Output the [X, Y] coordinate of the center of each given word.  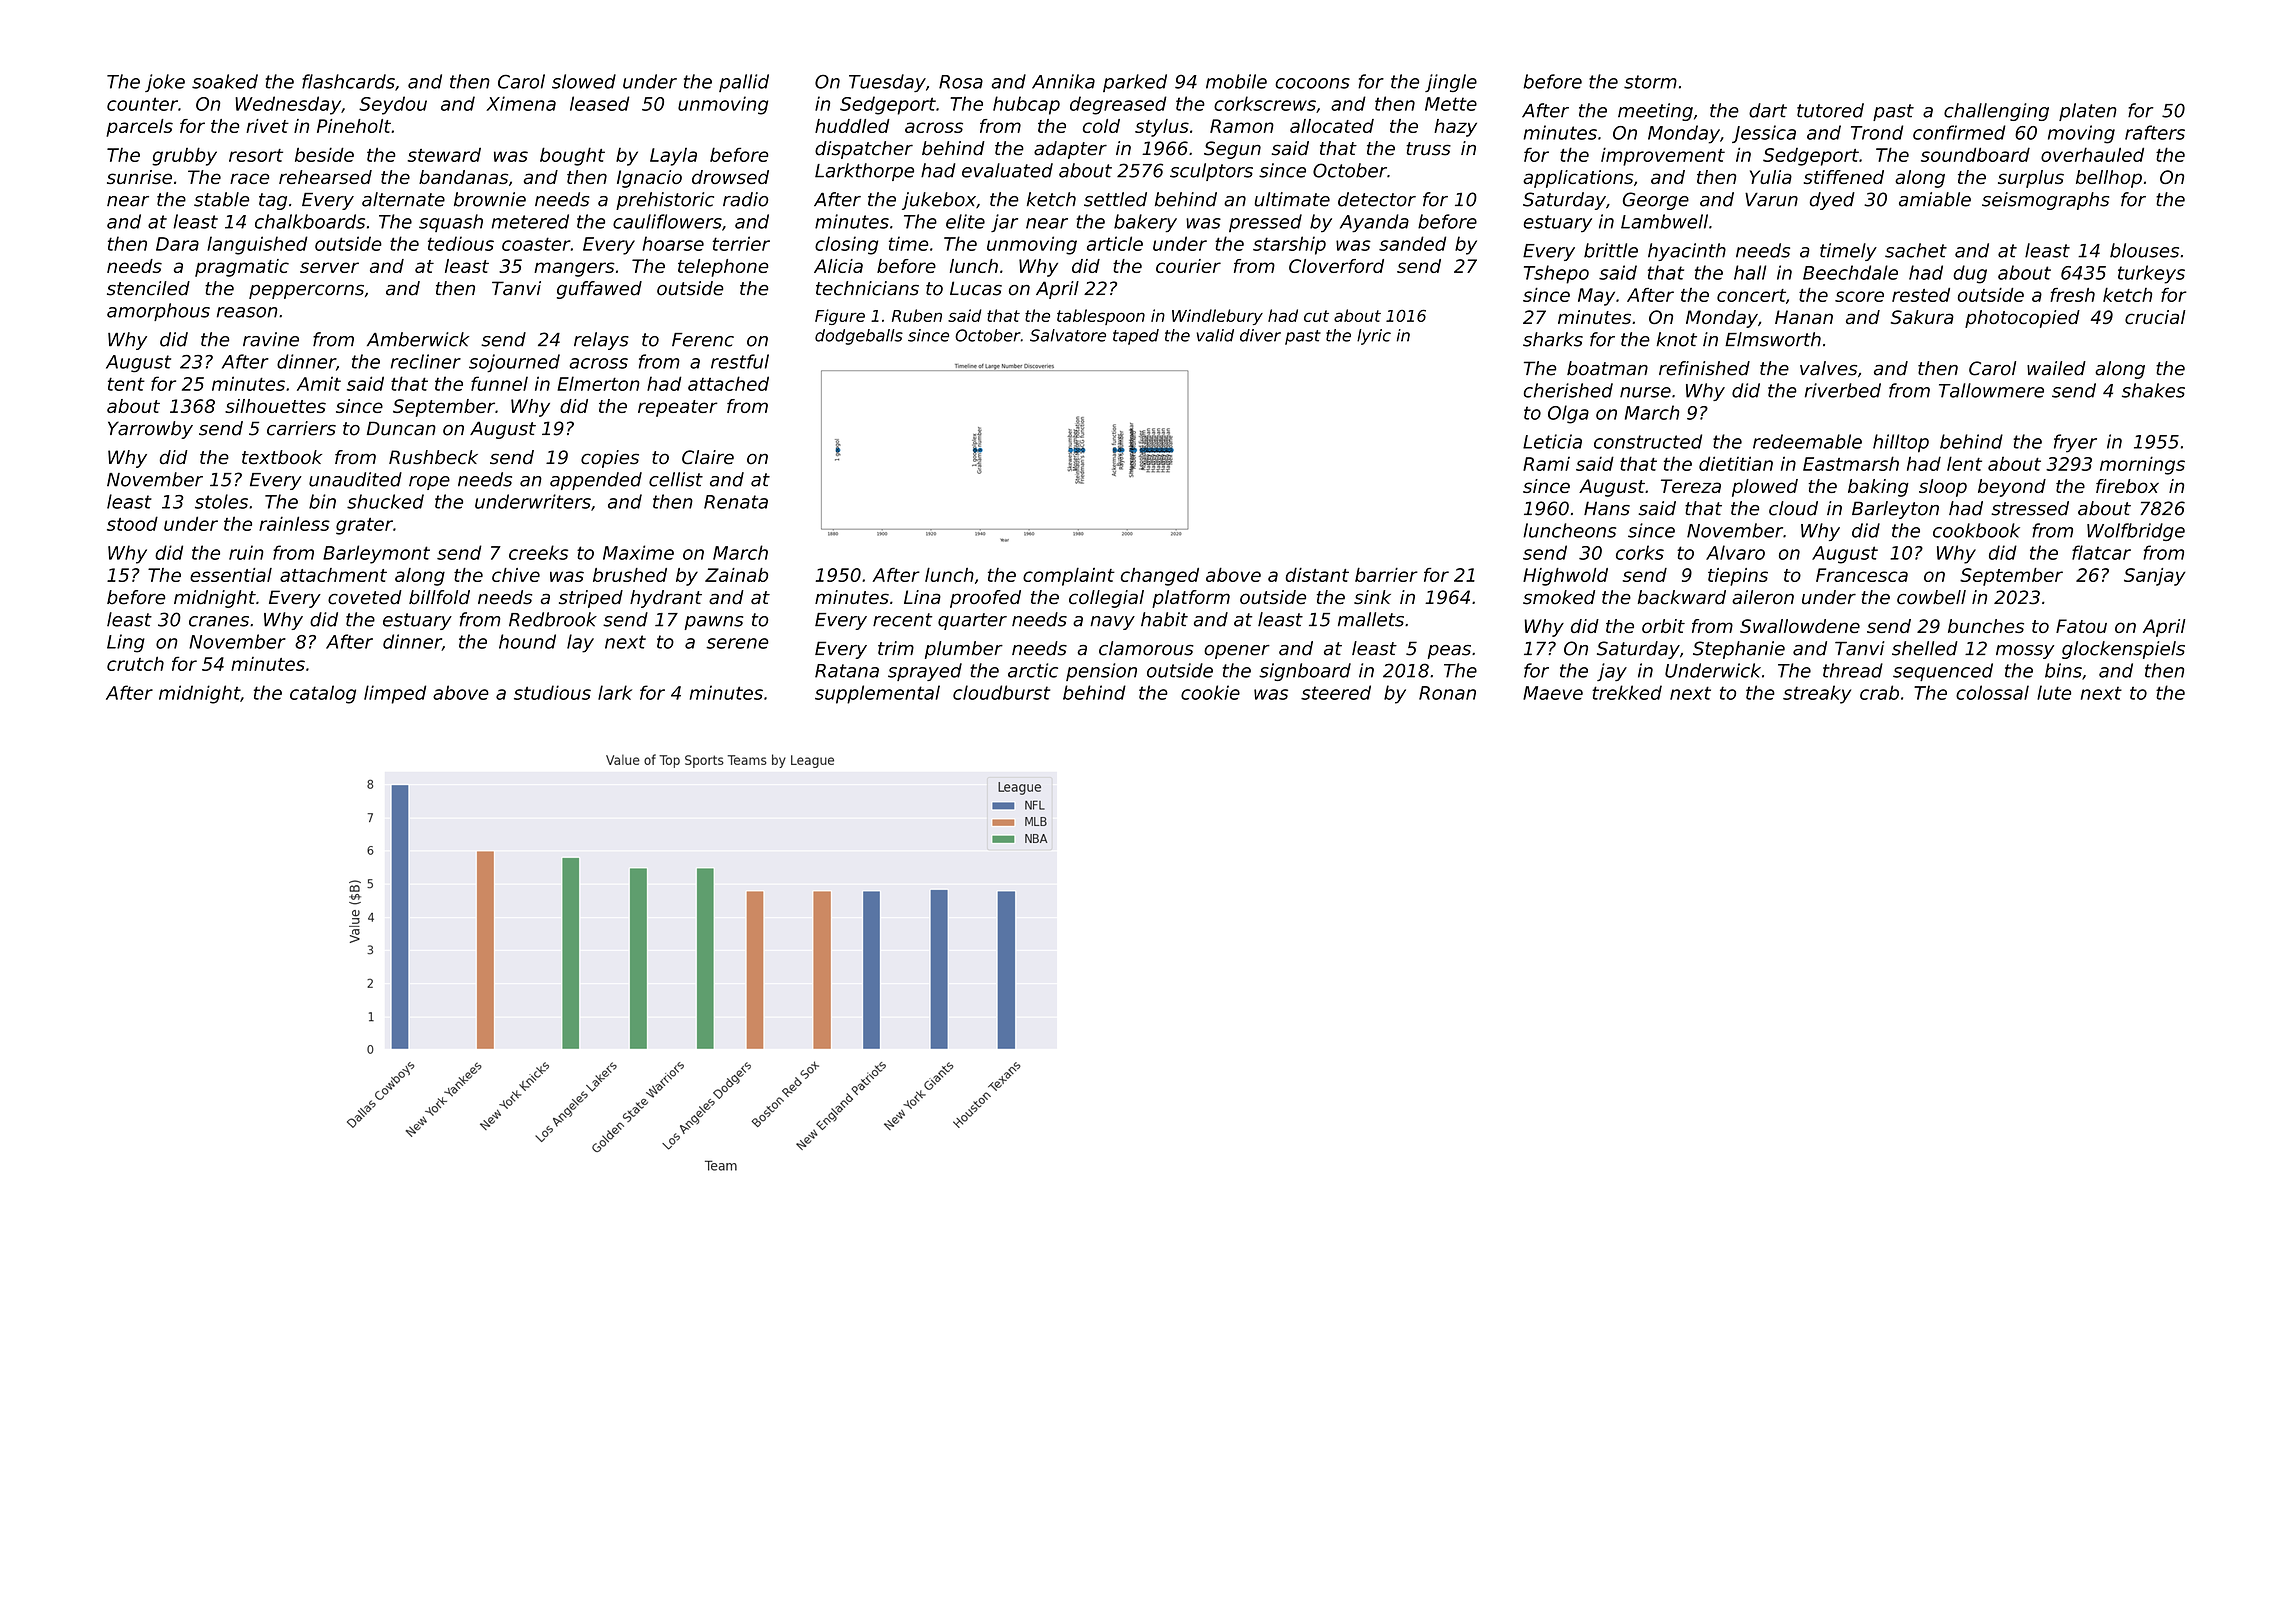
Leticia [1552, 441]
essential [231, 575]
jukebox [939, 201]
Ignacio [649, 179]
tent [126, 384]
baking [1878, 488]
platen [2088, 112]
